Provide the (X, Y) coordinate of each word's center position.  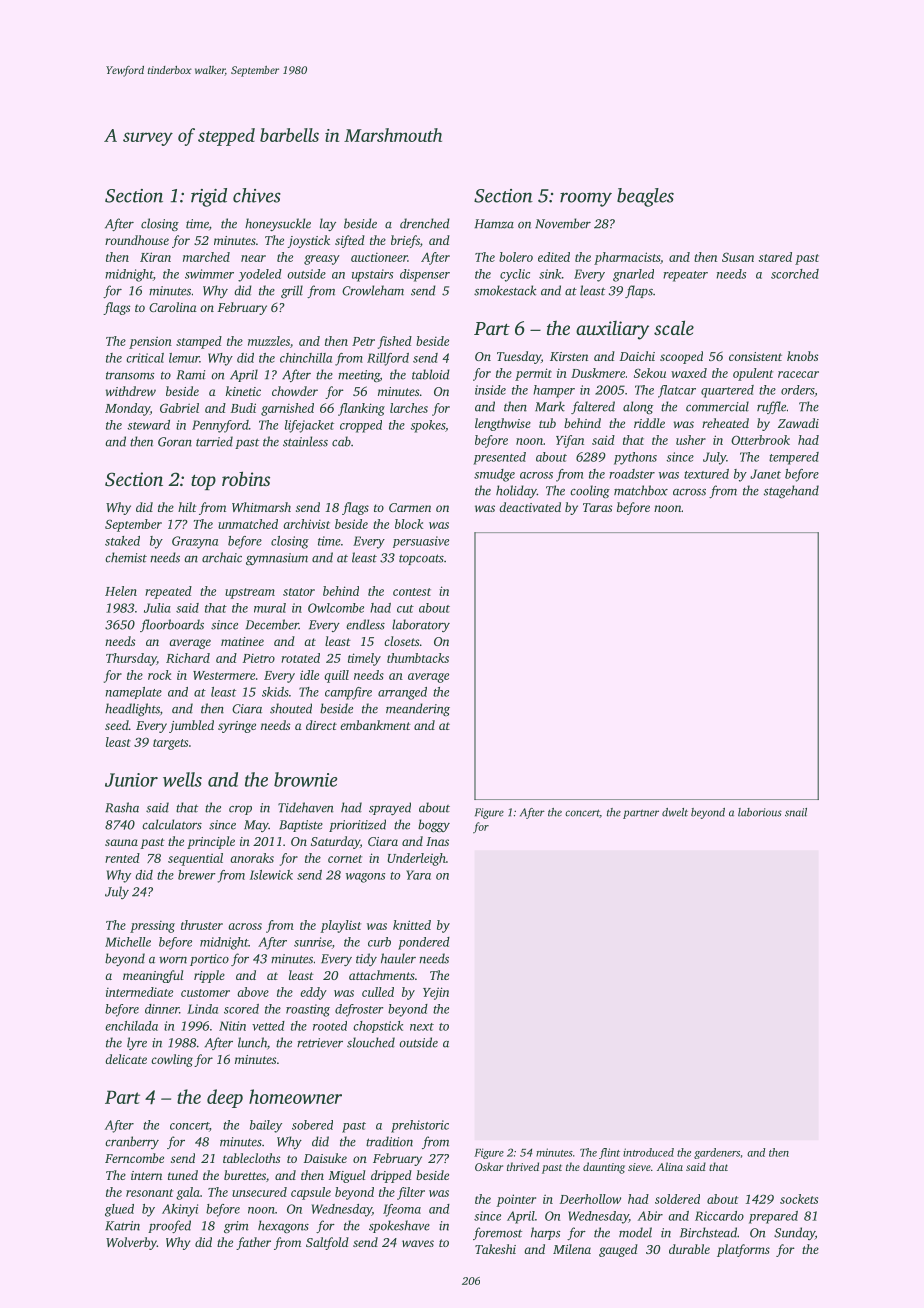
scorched (795, 274)
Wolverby (131, 1243)
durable (689, 1249)
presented (499, 458)
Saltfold (327, 1243)
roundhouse (137, 240)
